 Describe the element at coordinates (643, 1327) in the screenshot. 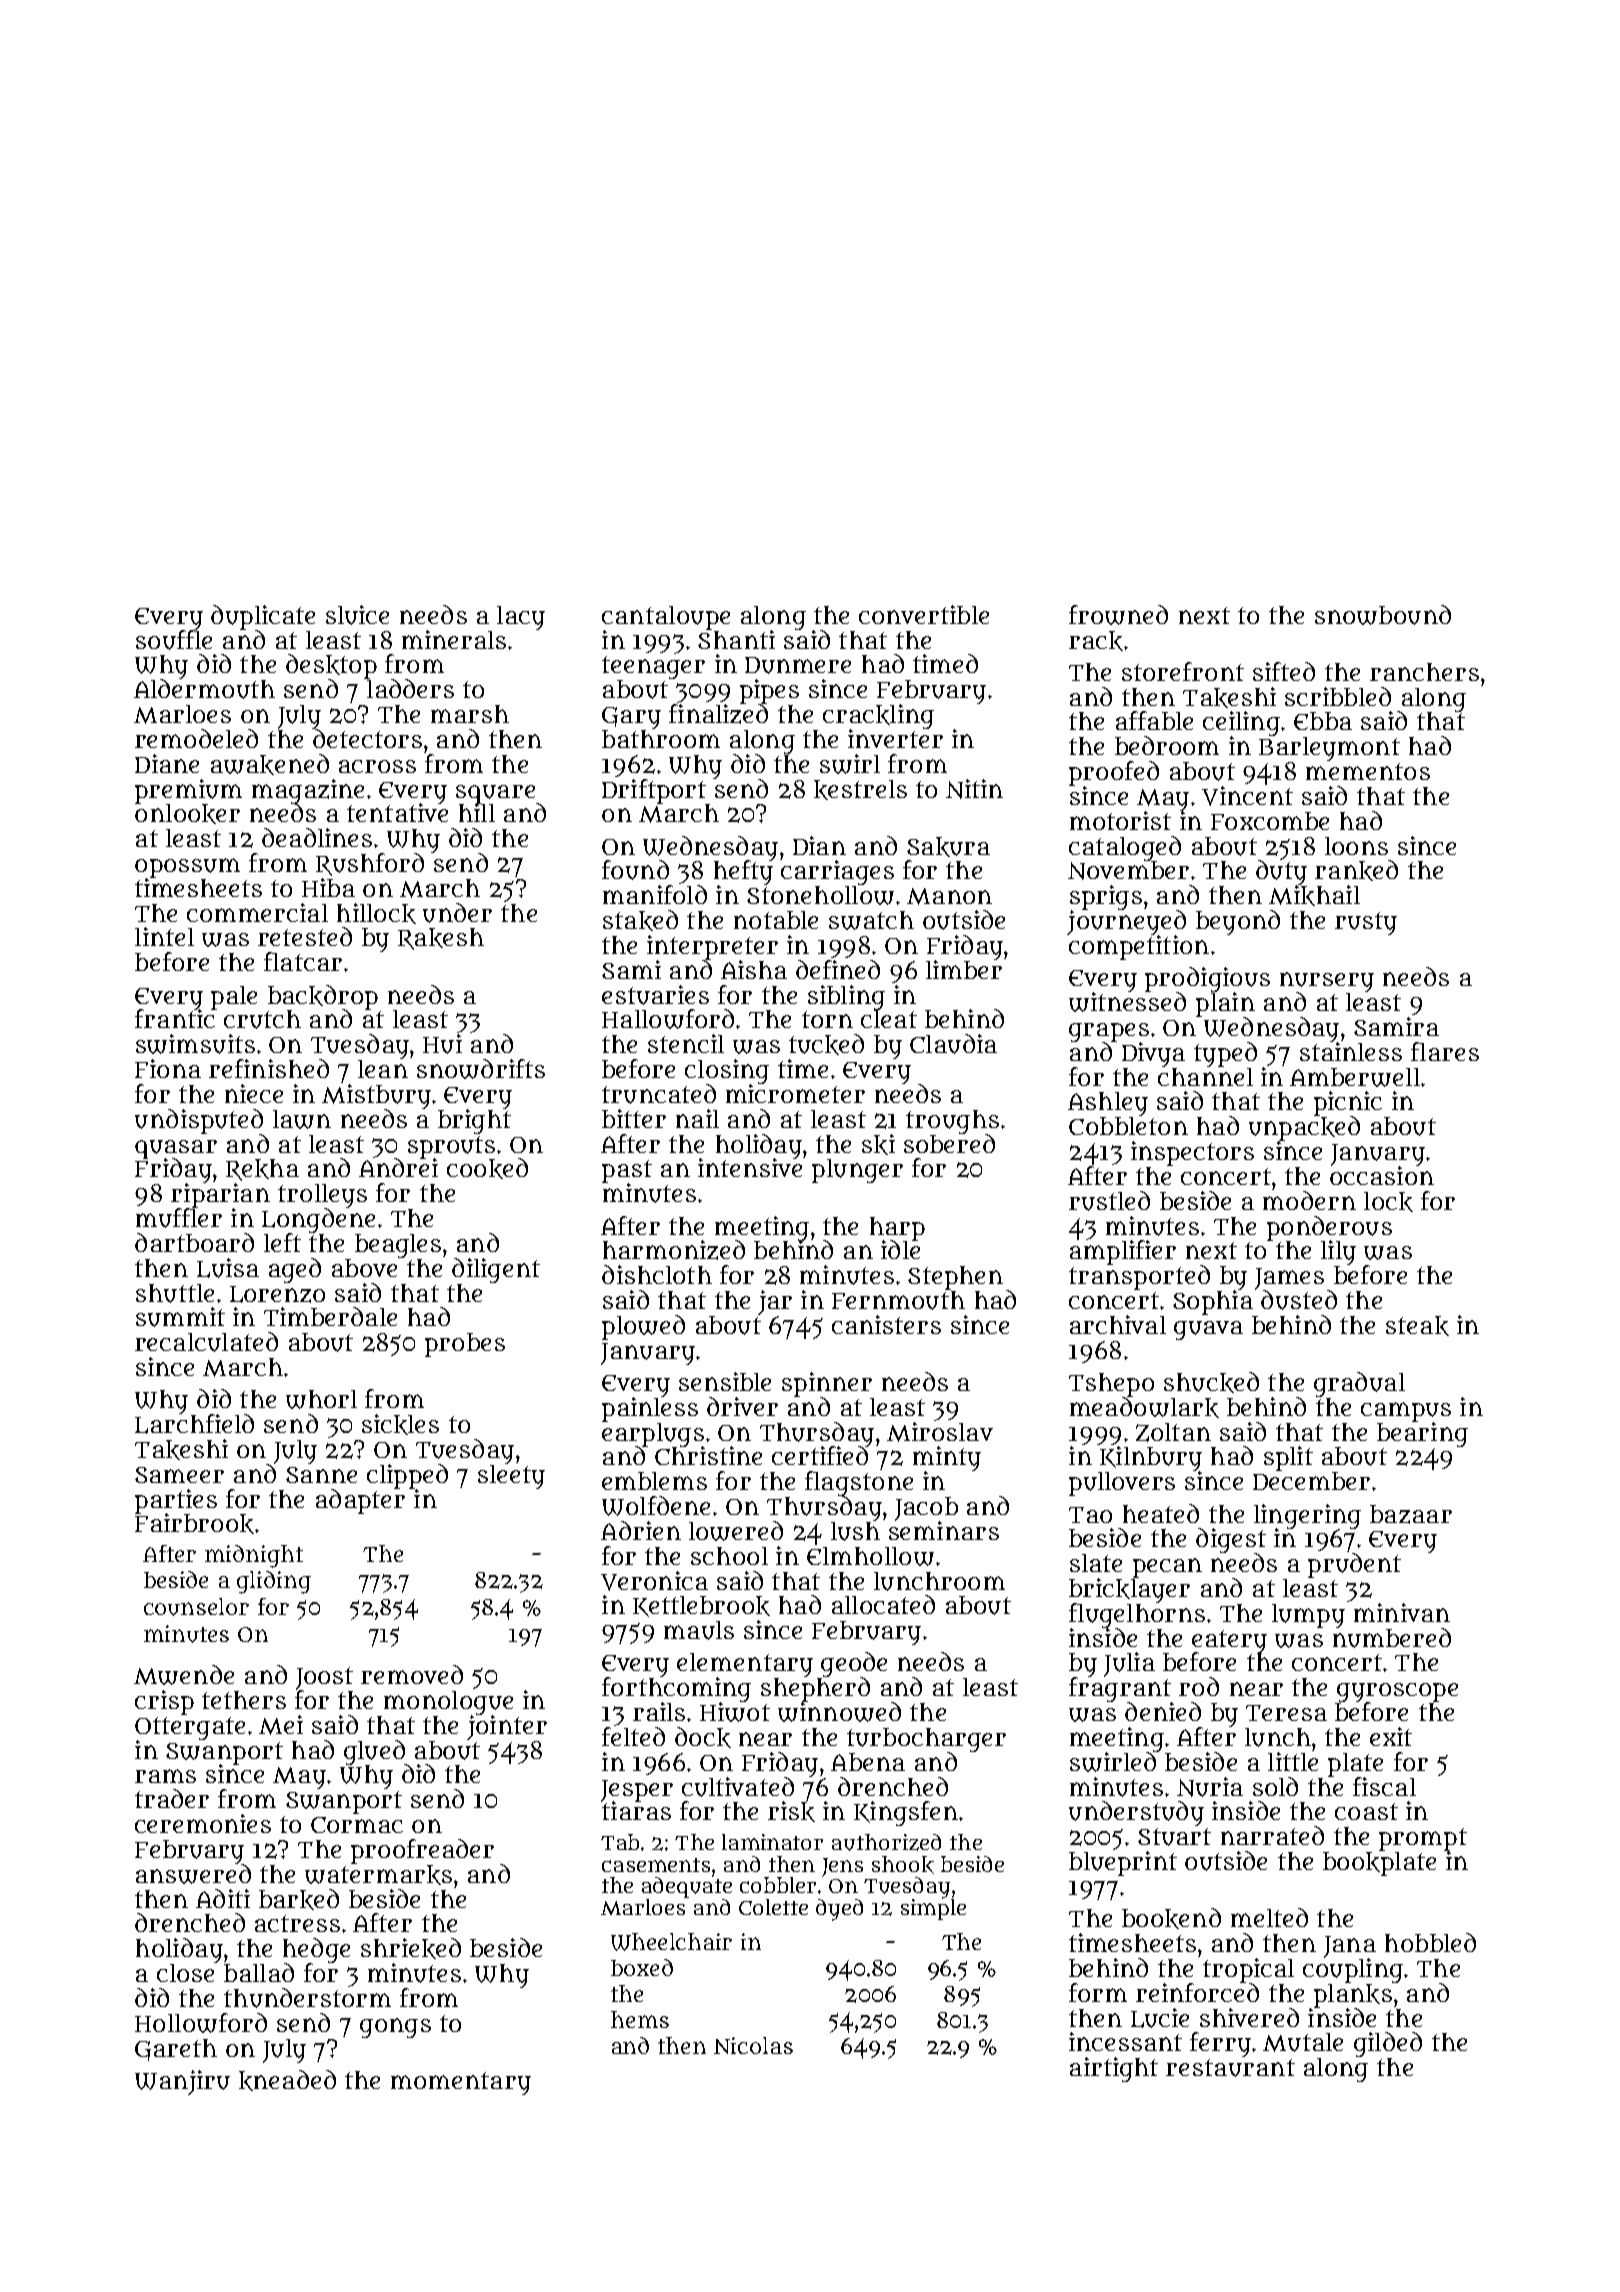

I see `plowed` at that location.
